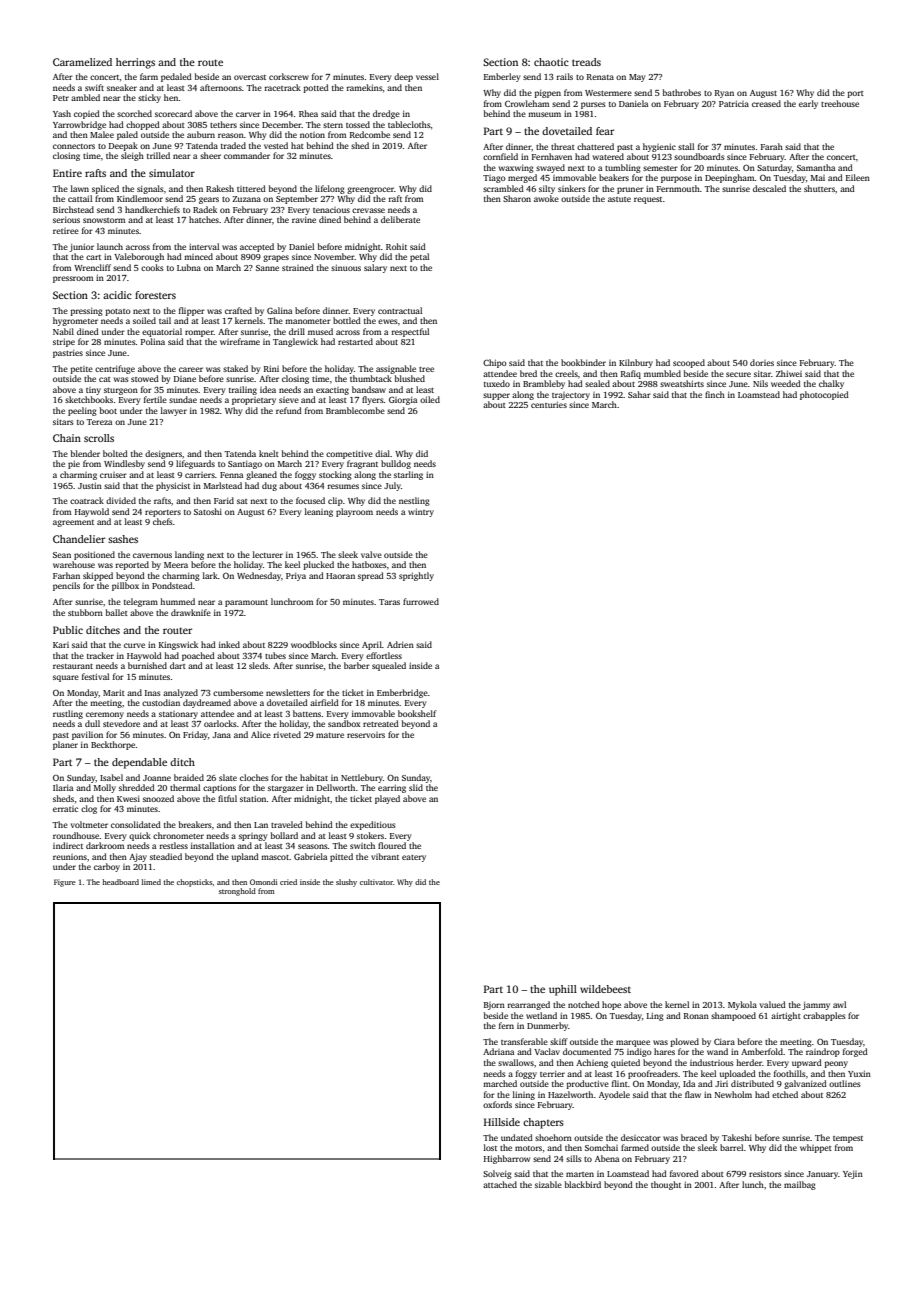  What do you see at coordinates (376, 882) in the document?
I see `cultivator` at bounding box center [376, 882].
